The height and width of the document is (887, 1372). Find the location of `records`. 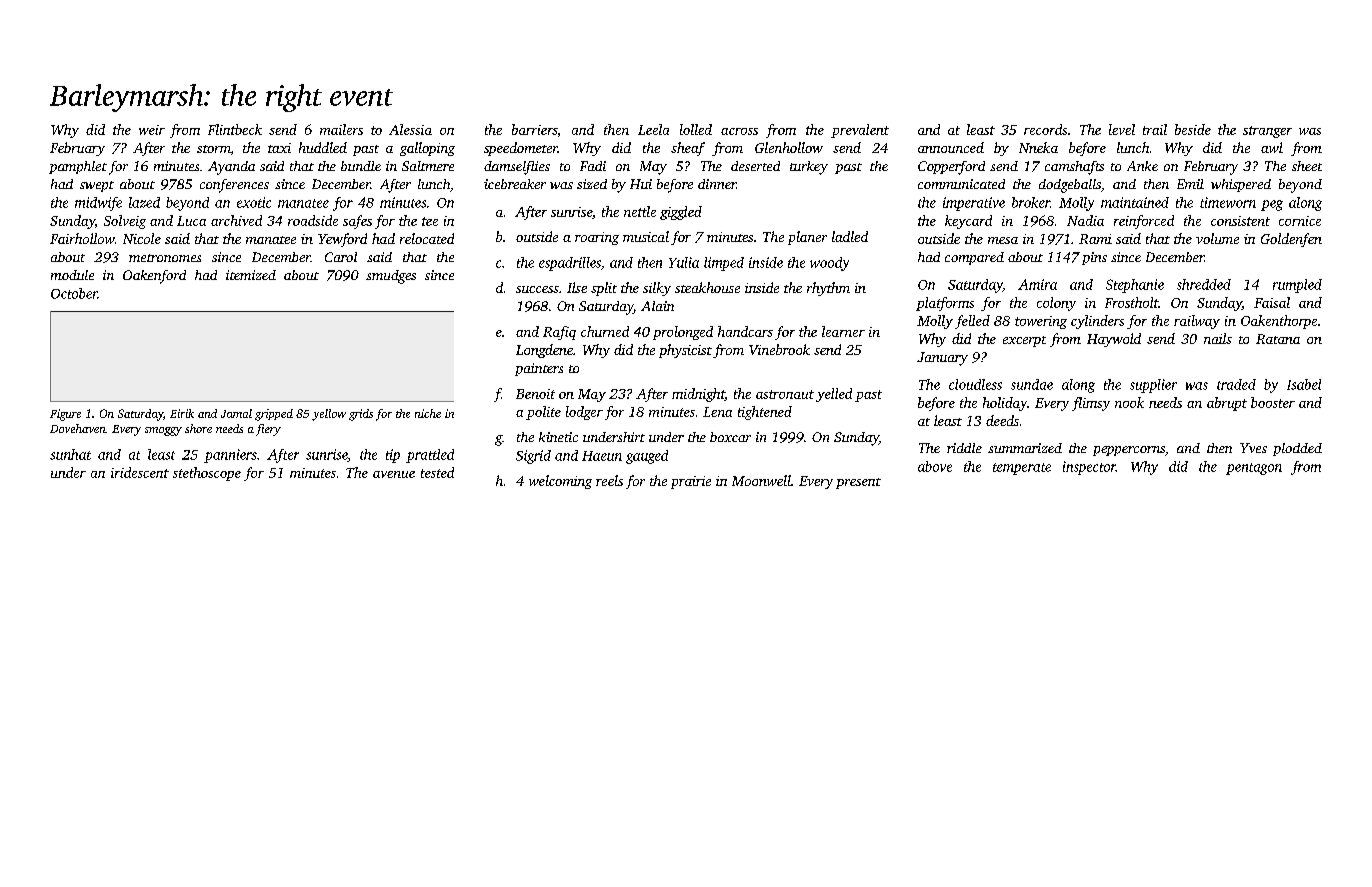

records is located at coordinates (1045, 129).
